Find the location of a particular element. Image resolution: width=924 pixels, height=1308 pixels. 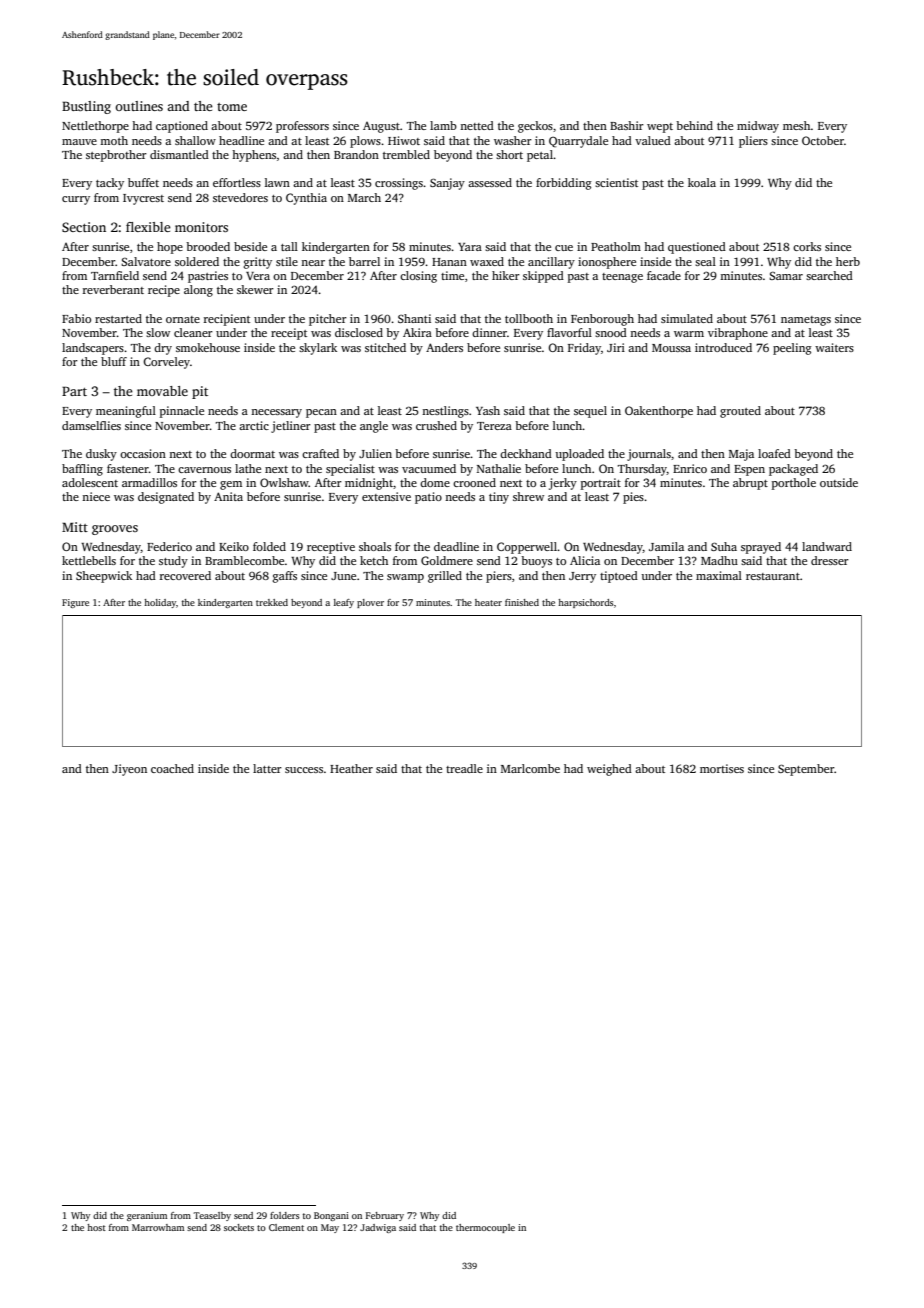

folders is located at coordinates (285, 1215).
